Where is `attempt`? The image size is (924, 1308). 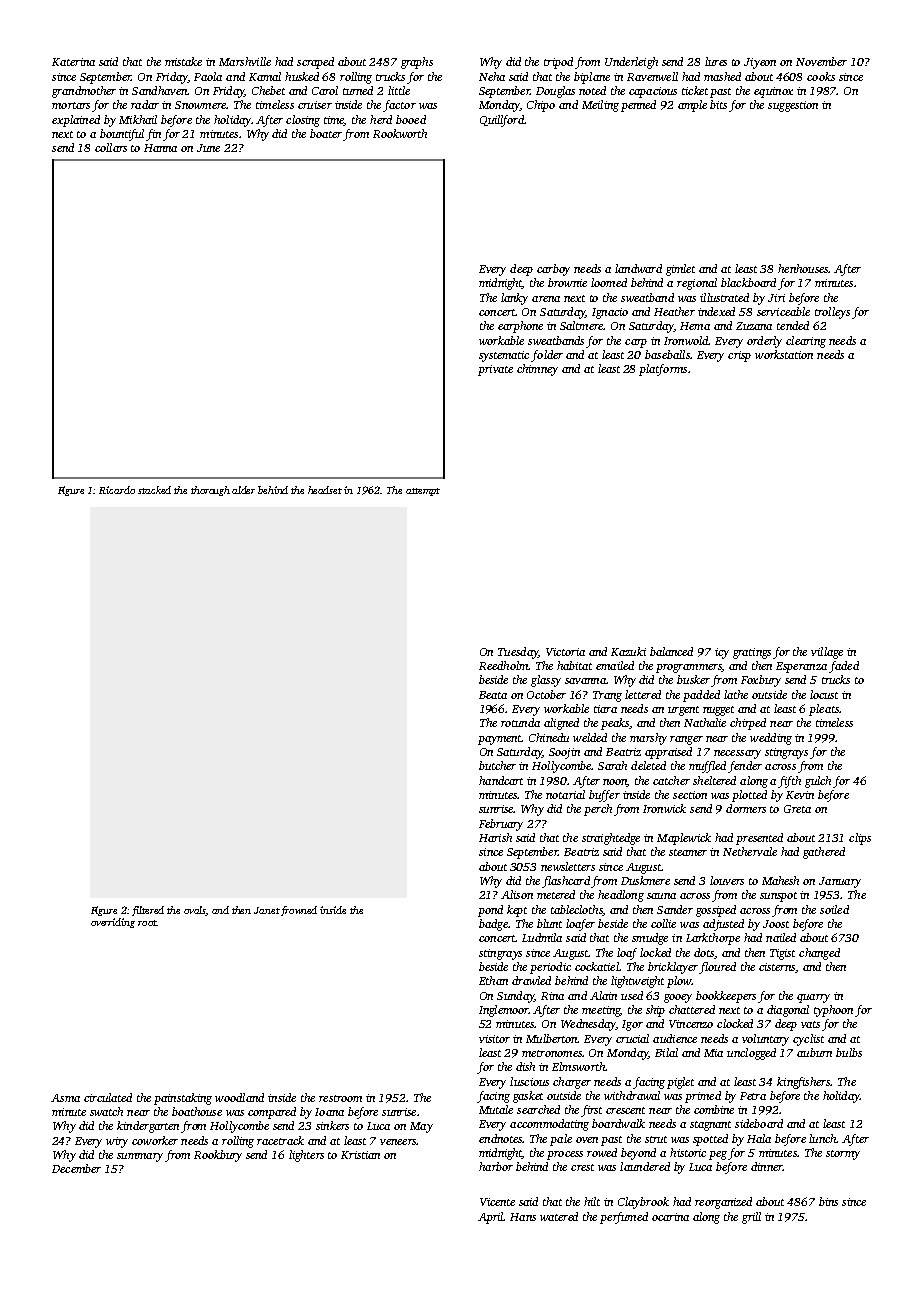
attempt is located at coordinates (423, 492).
